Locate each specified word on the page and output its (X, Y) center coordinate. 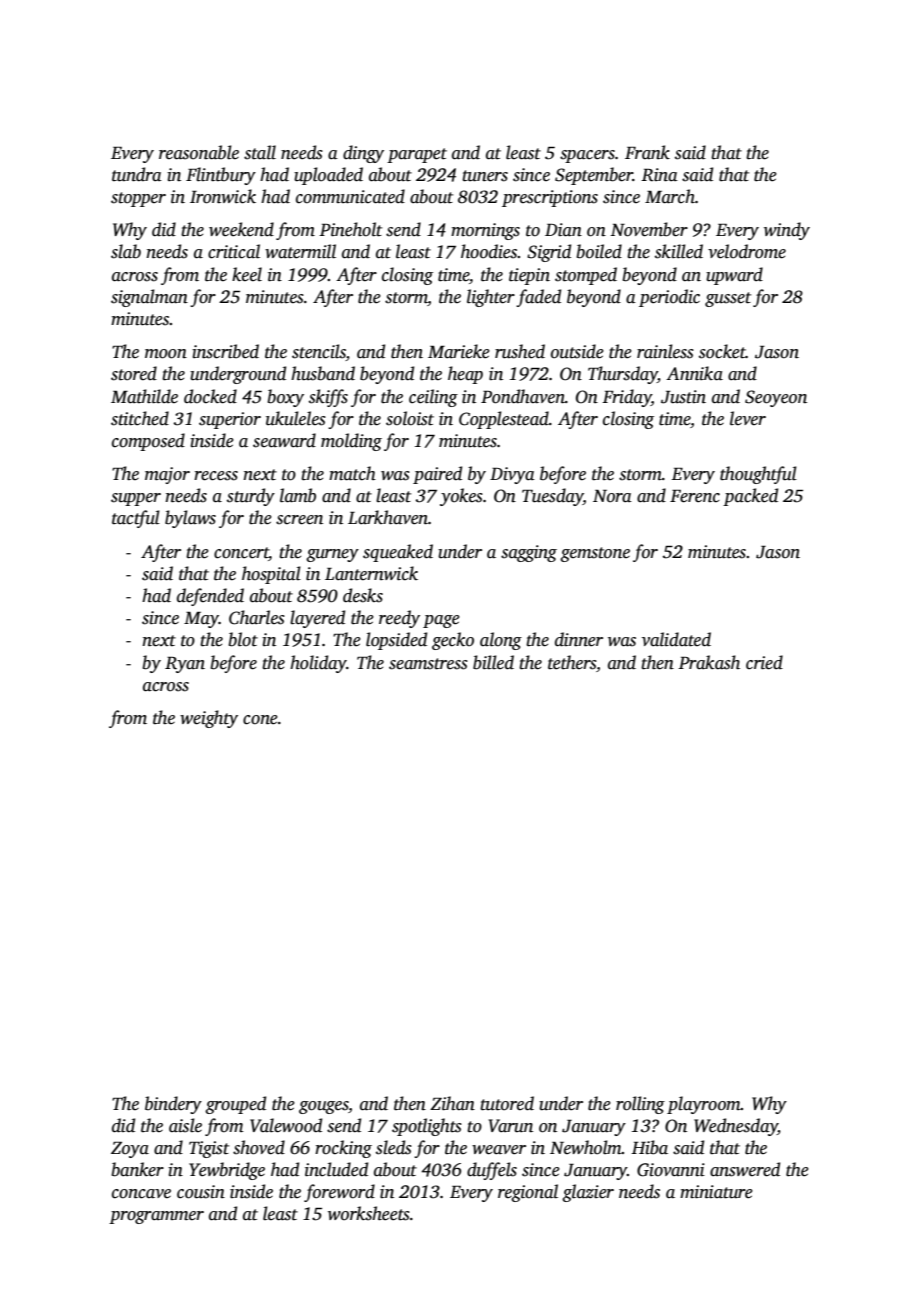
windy (787, 231)
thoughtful (758, 475)
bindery (173, 1105)
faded (538, 298)
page (441, 621)
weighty (209, 719)
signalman (149, 298)
